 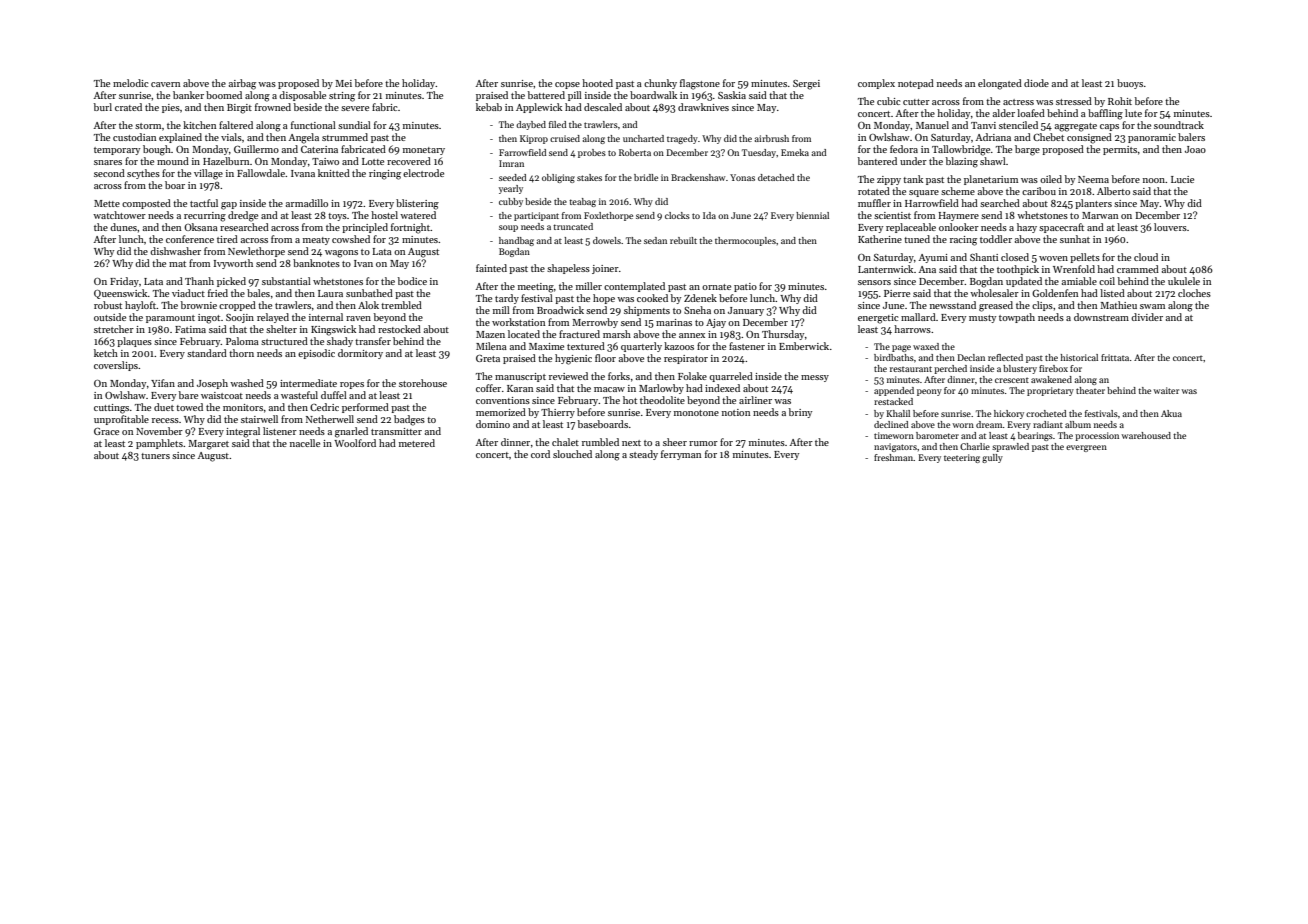 What do you see at coordinates (982, 319) in the screenshot?
I see `musty` at bounding box center [982, 319].
